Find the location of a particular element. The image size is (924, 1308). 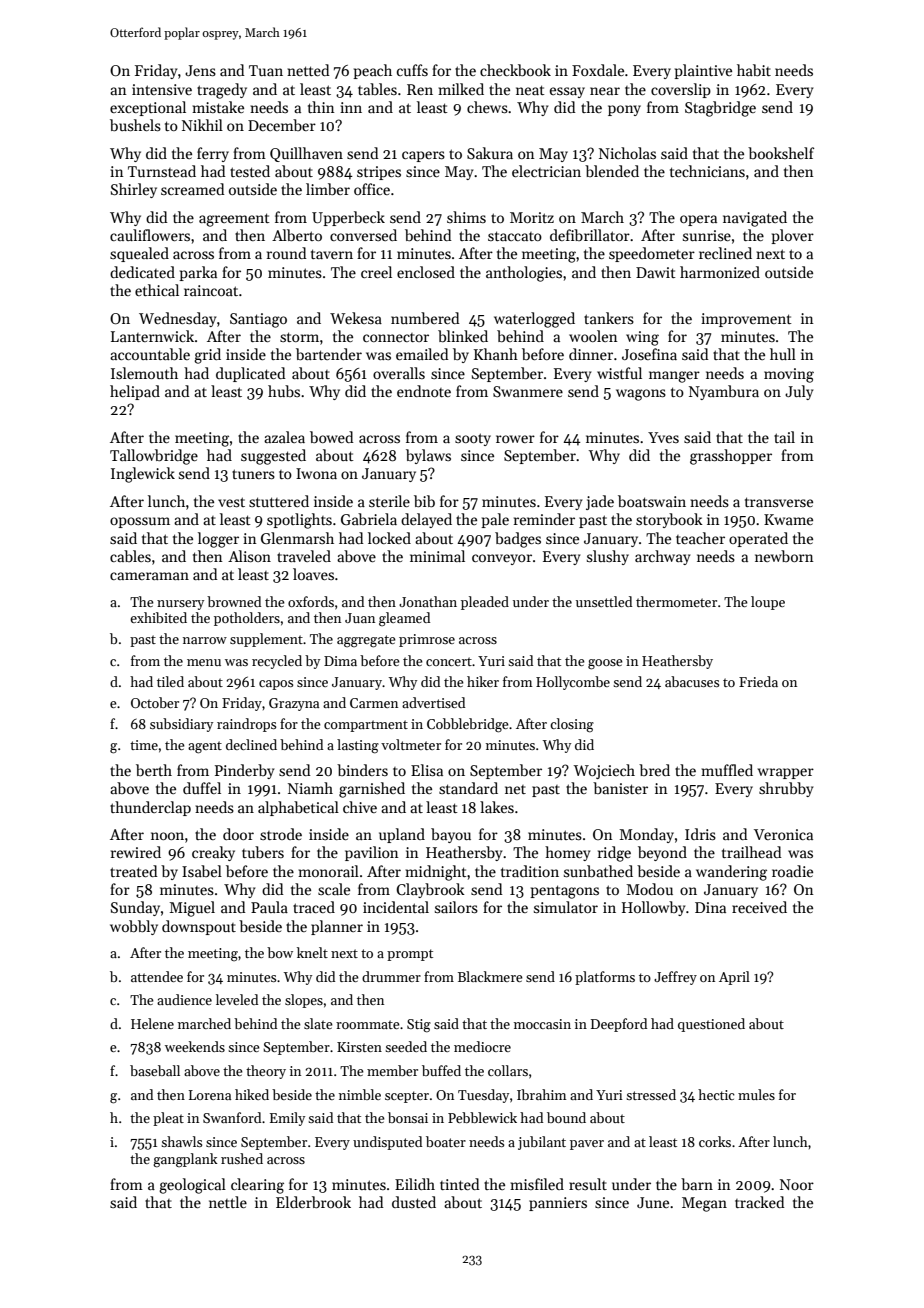

lakes is located at coordinates (497, 807).
